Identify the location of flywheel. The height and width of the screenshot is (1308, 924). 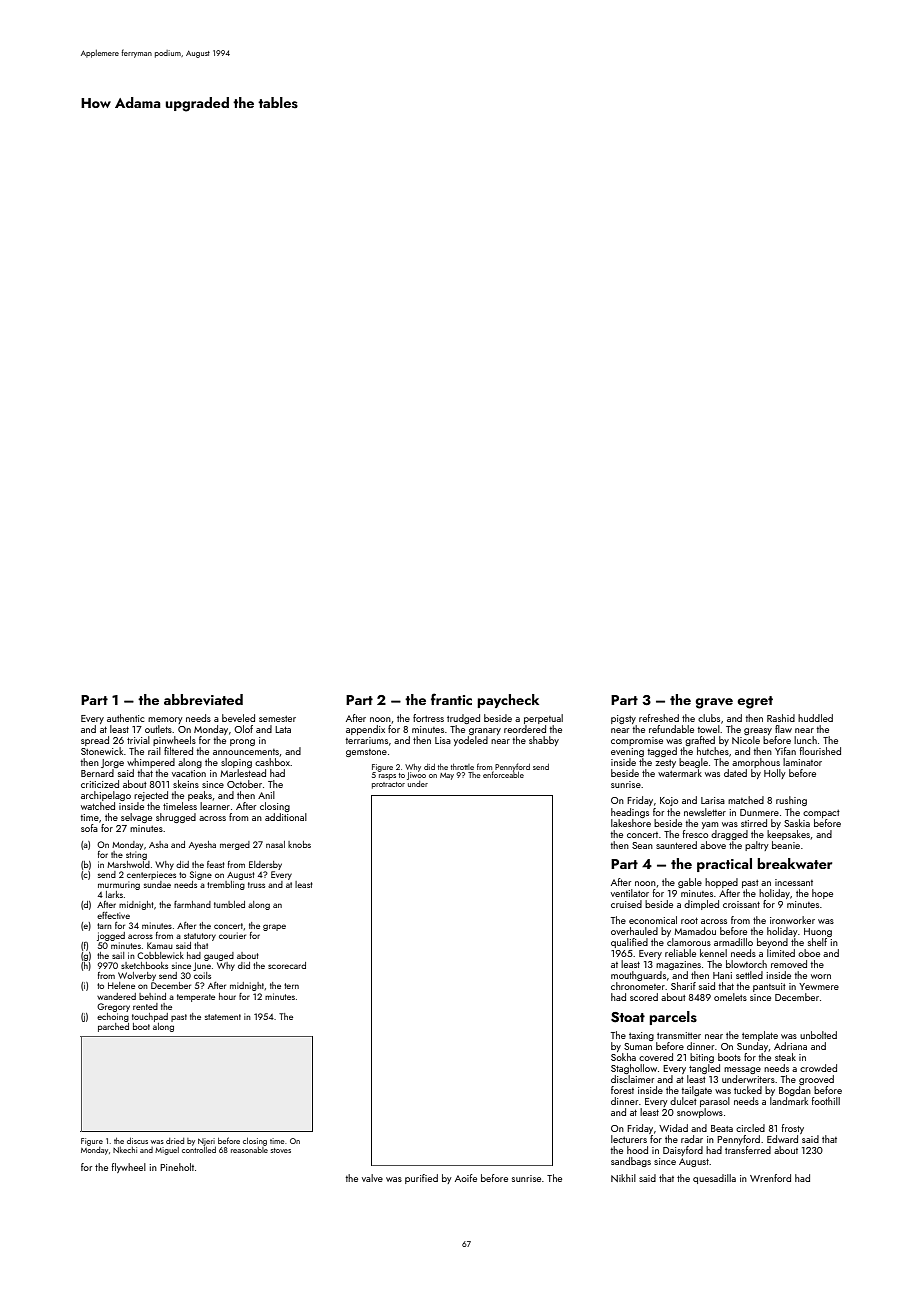
(128, 1168).
